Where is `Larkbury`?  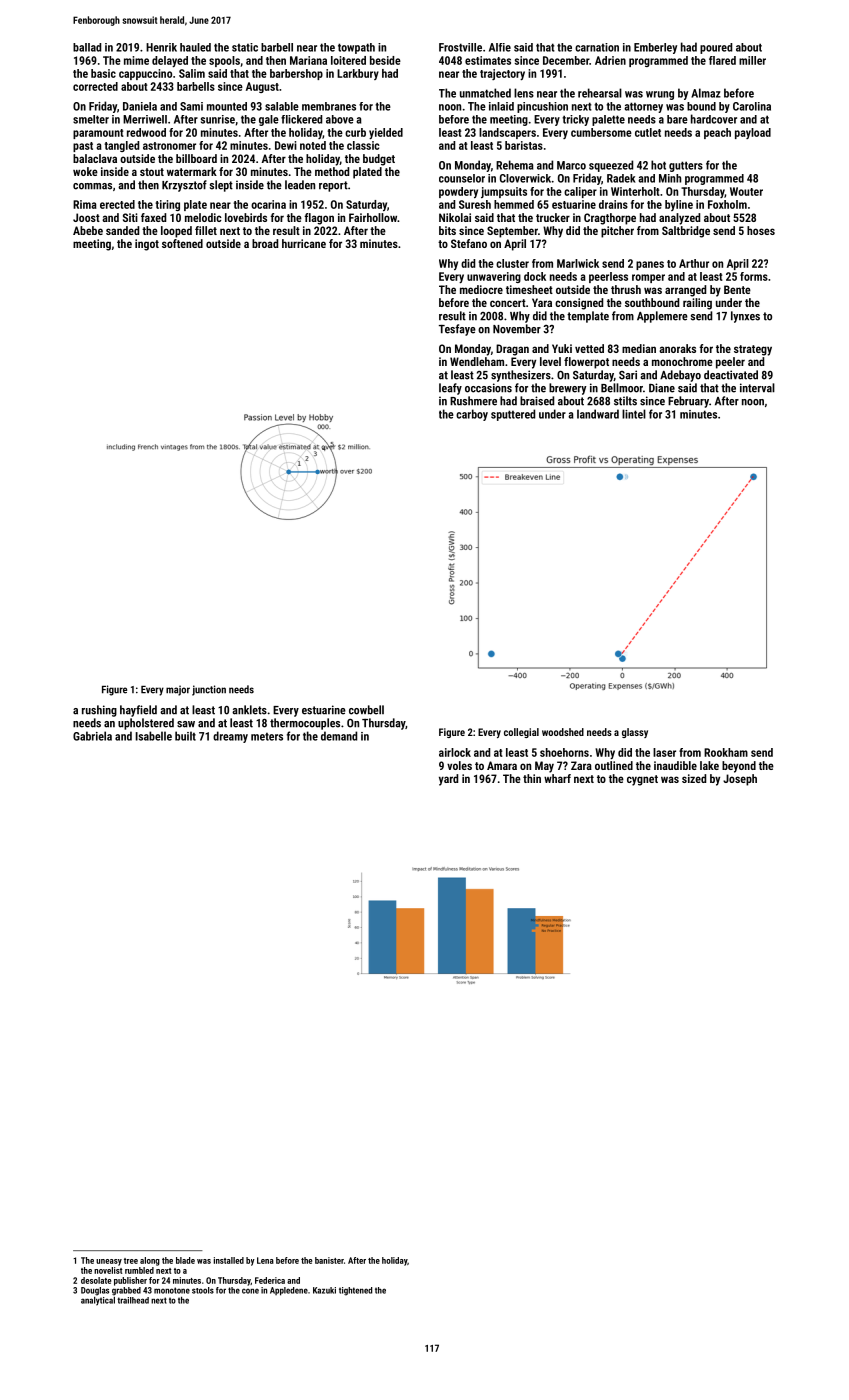
Larkbury is located at coordinates (358, 74).
